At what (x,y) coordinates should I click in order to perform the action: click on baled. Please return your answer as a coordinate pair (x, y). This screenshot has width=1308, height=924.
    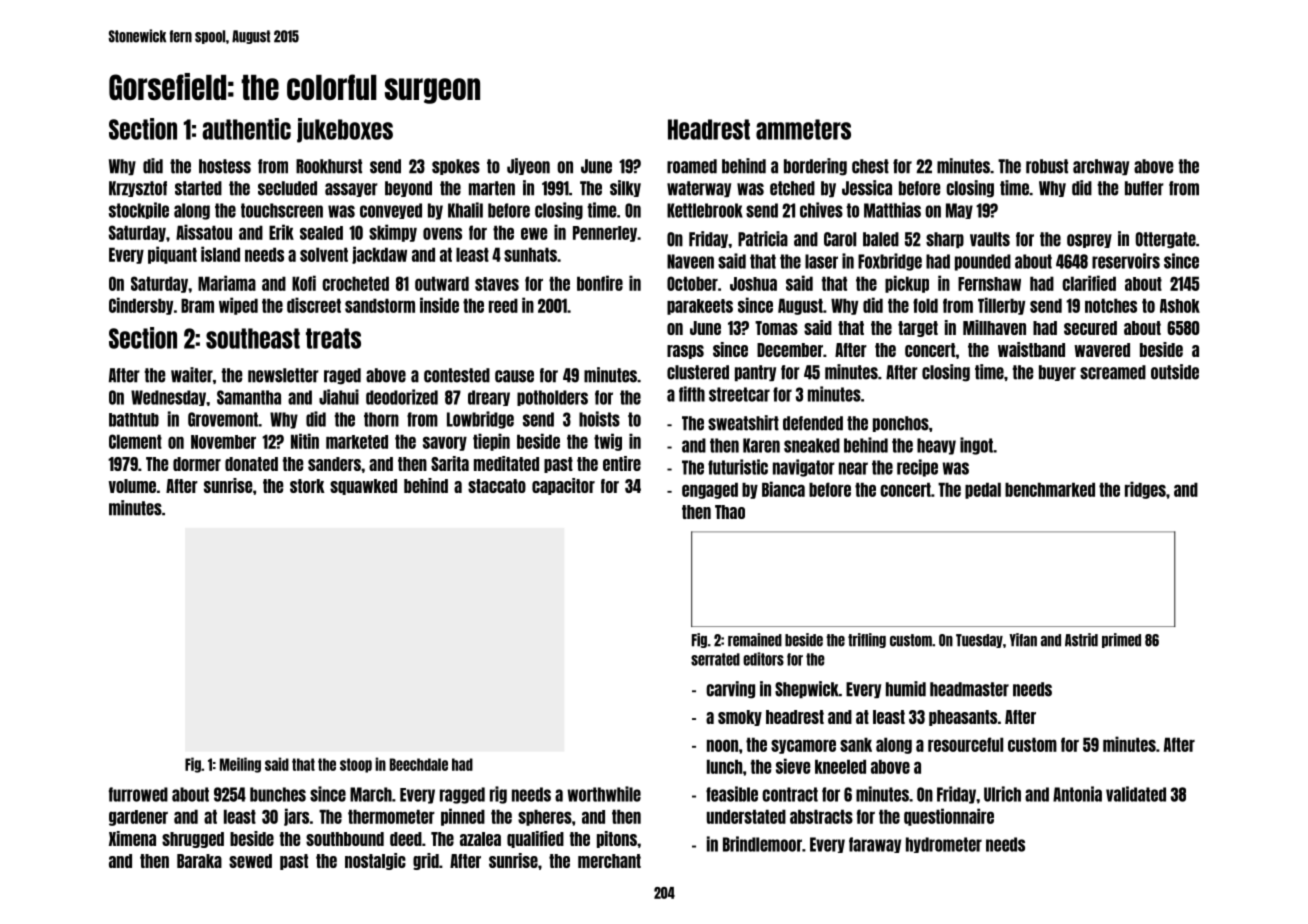
    Looking at the image, I should click on (881, 239).
